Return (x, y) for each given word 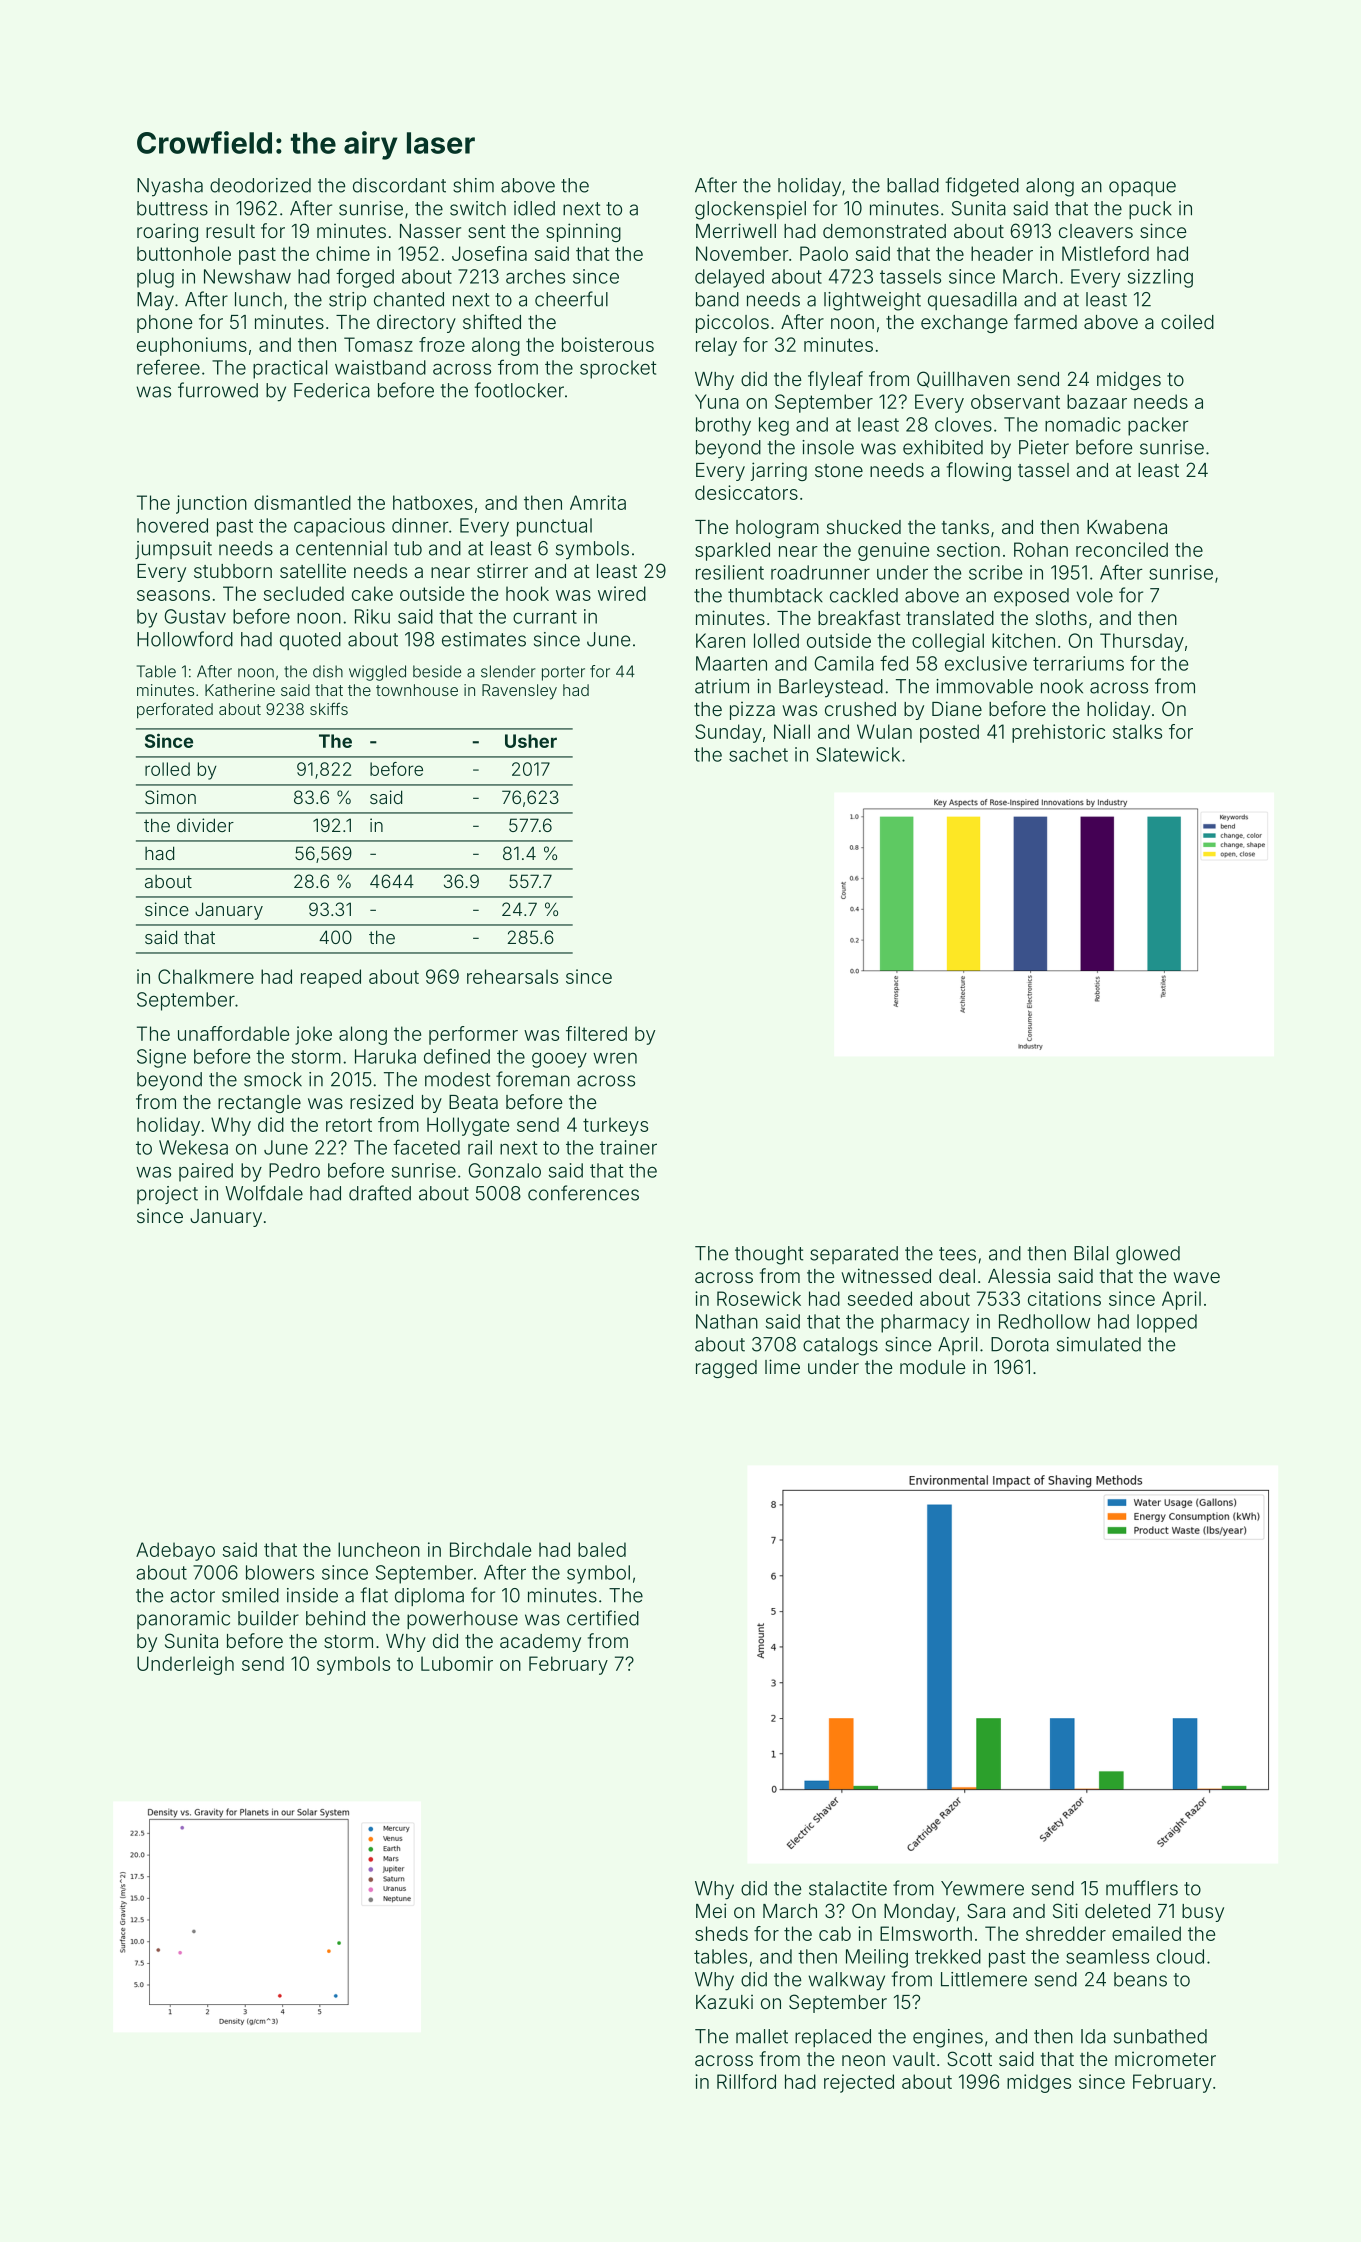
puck (1150, 210)
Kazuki (724, 2002)
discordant (399, 185)
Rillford (746, 2081)
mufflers (1142, 1888)
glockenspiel (750, 210)
